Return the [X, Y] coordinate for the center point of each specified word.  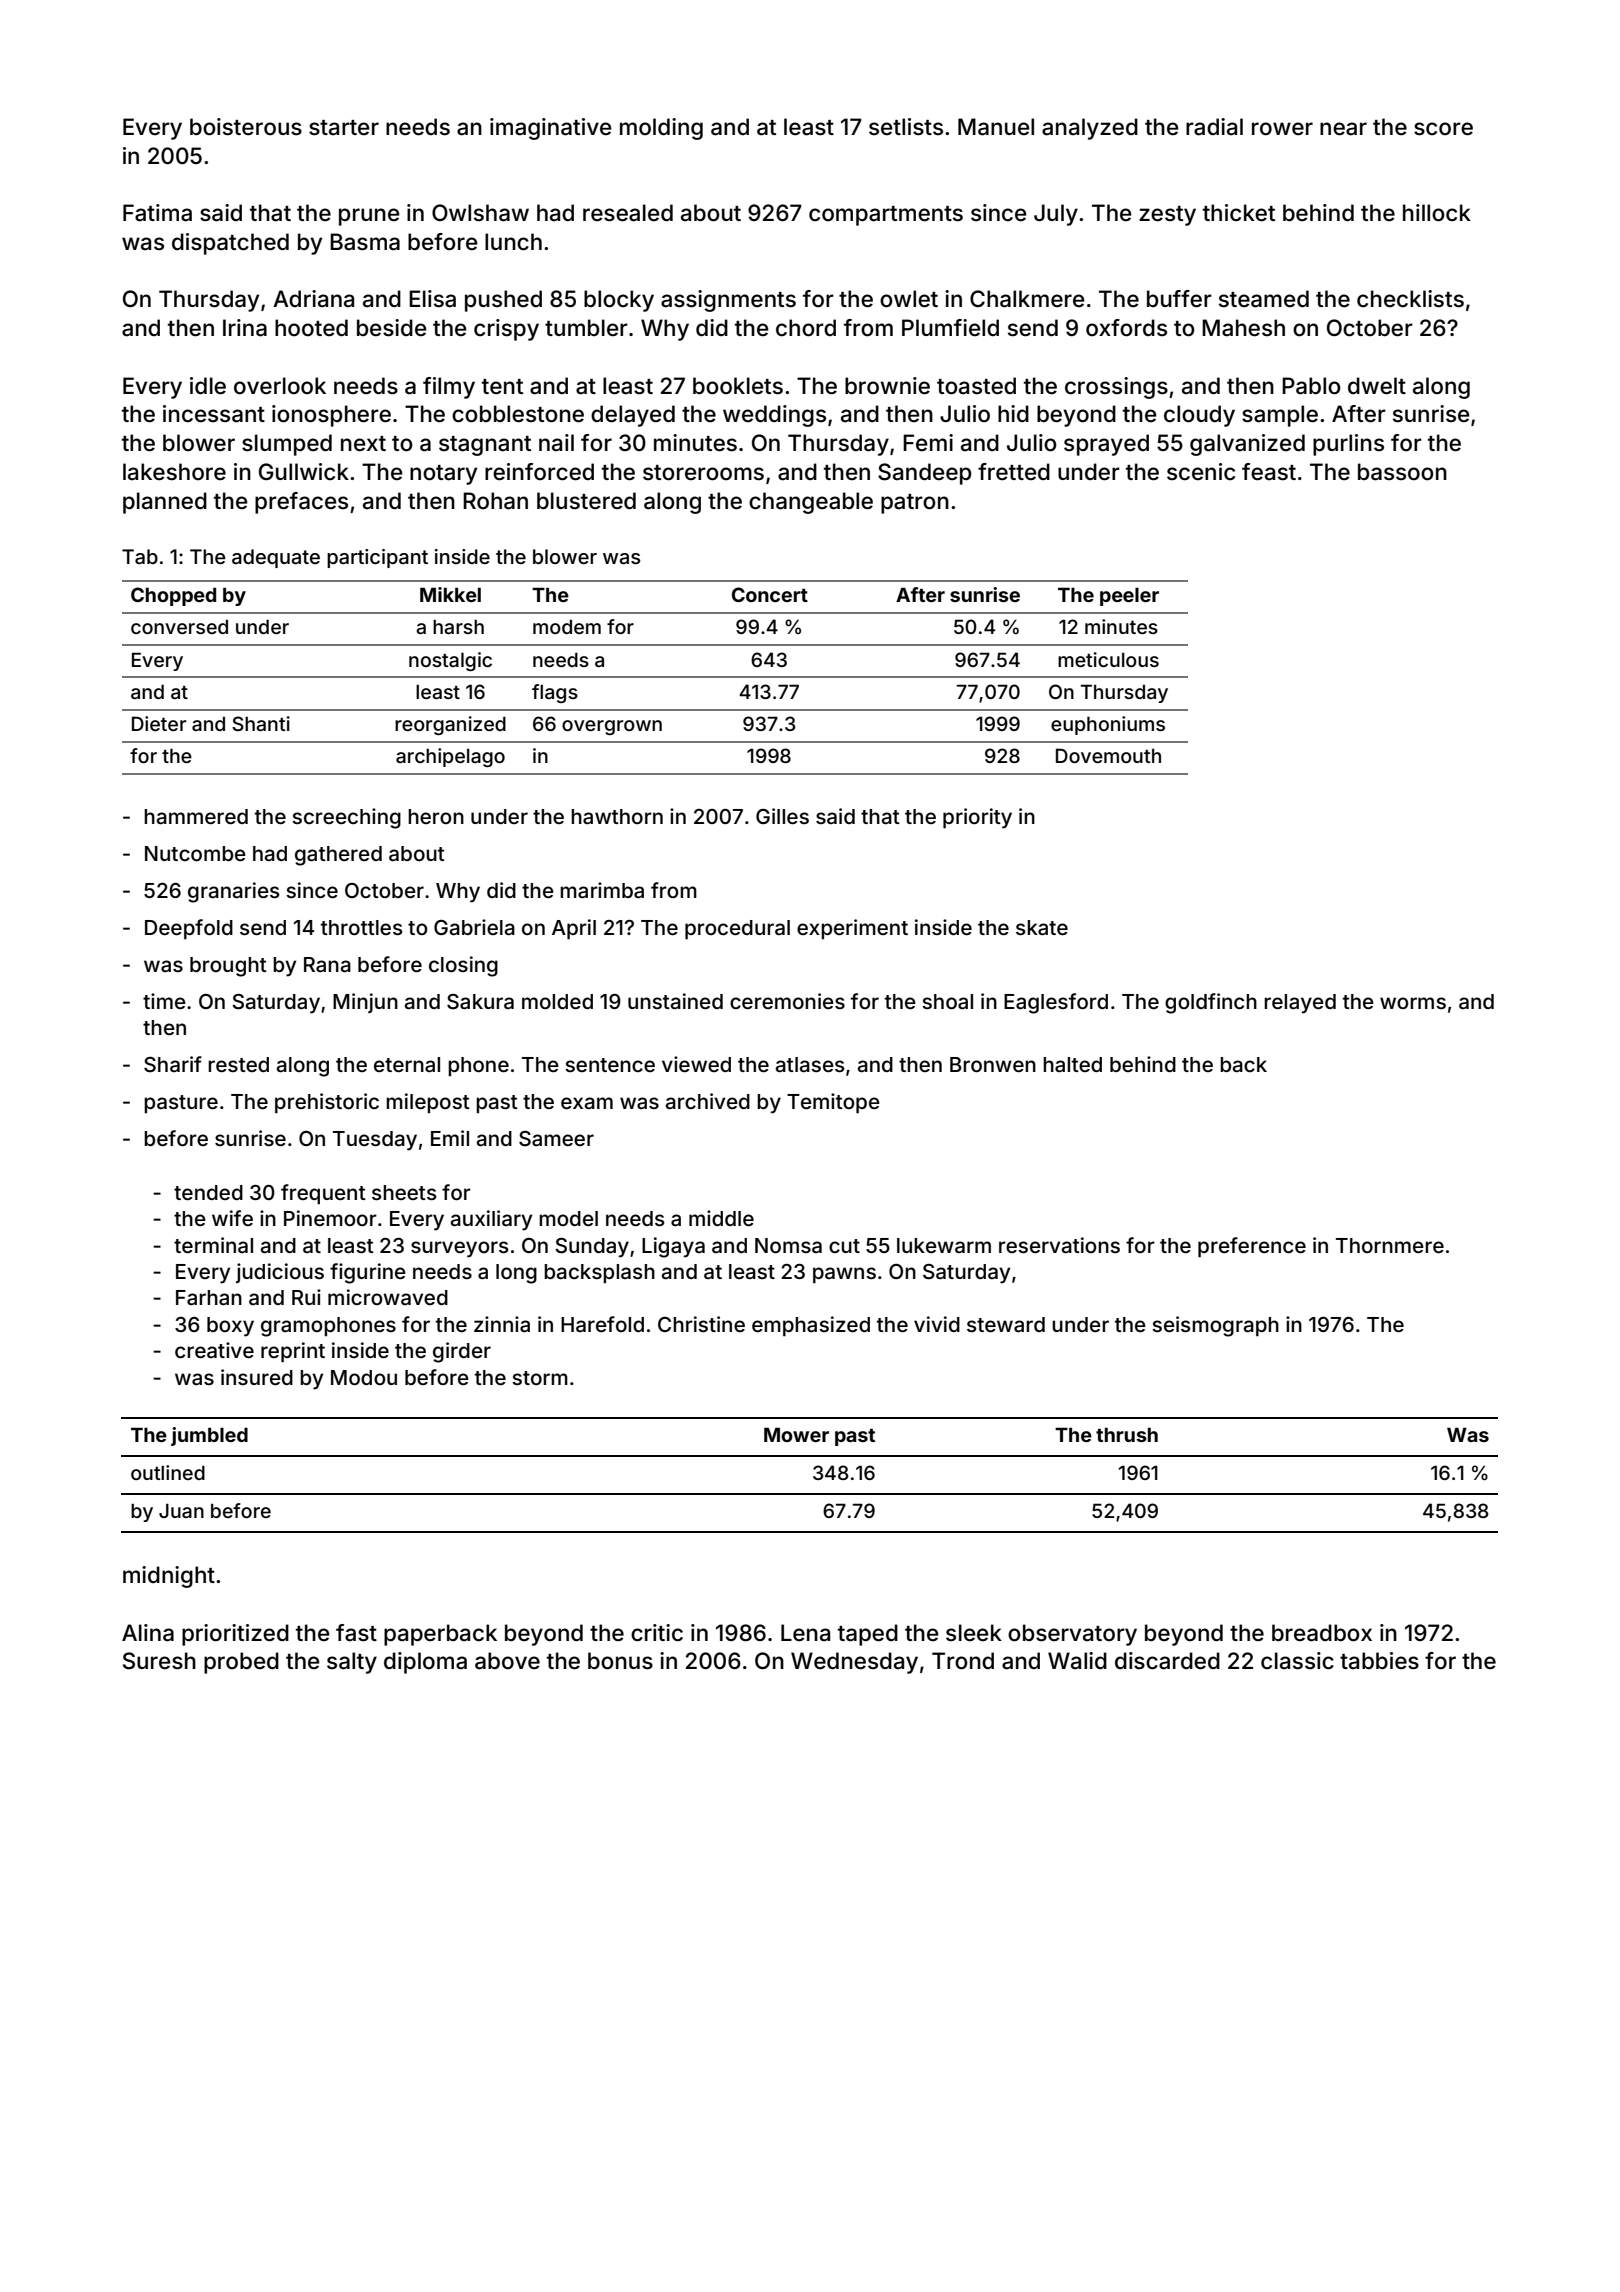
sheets [404, 1192]
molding [661, 129]
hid [1013, 413]
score [1443, 129]
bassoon [1402, 472]
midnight [169, 1577]
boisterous [246, 127]
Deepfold [189, 929]
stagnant [485, 446]
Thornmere [1390, 1245]
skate [1042, 927]
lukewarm [944, 1245]
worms [1413, 1003]
